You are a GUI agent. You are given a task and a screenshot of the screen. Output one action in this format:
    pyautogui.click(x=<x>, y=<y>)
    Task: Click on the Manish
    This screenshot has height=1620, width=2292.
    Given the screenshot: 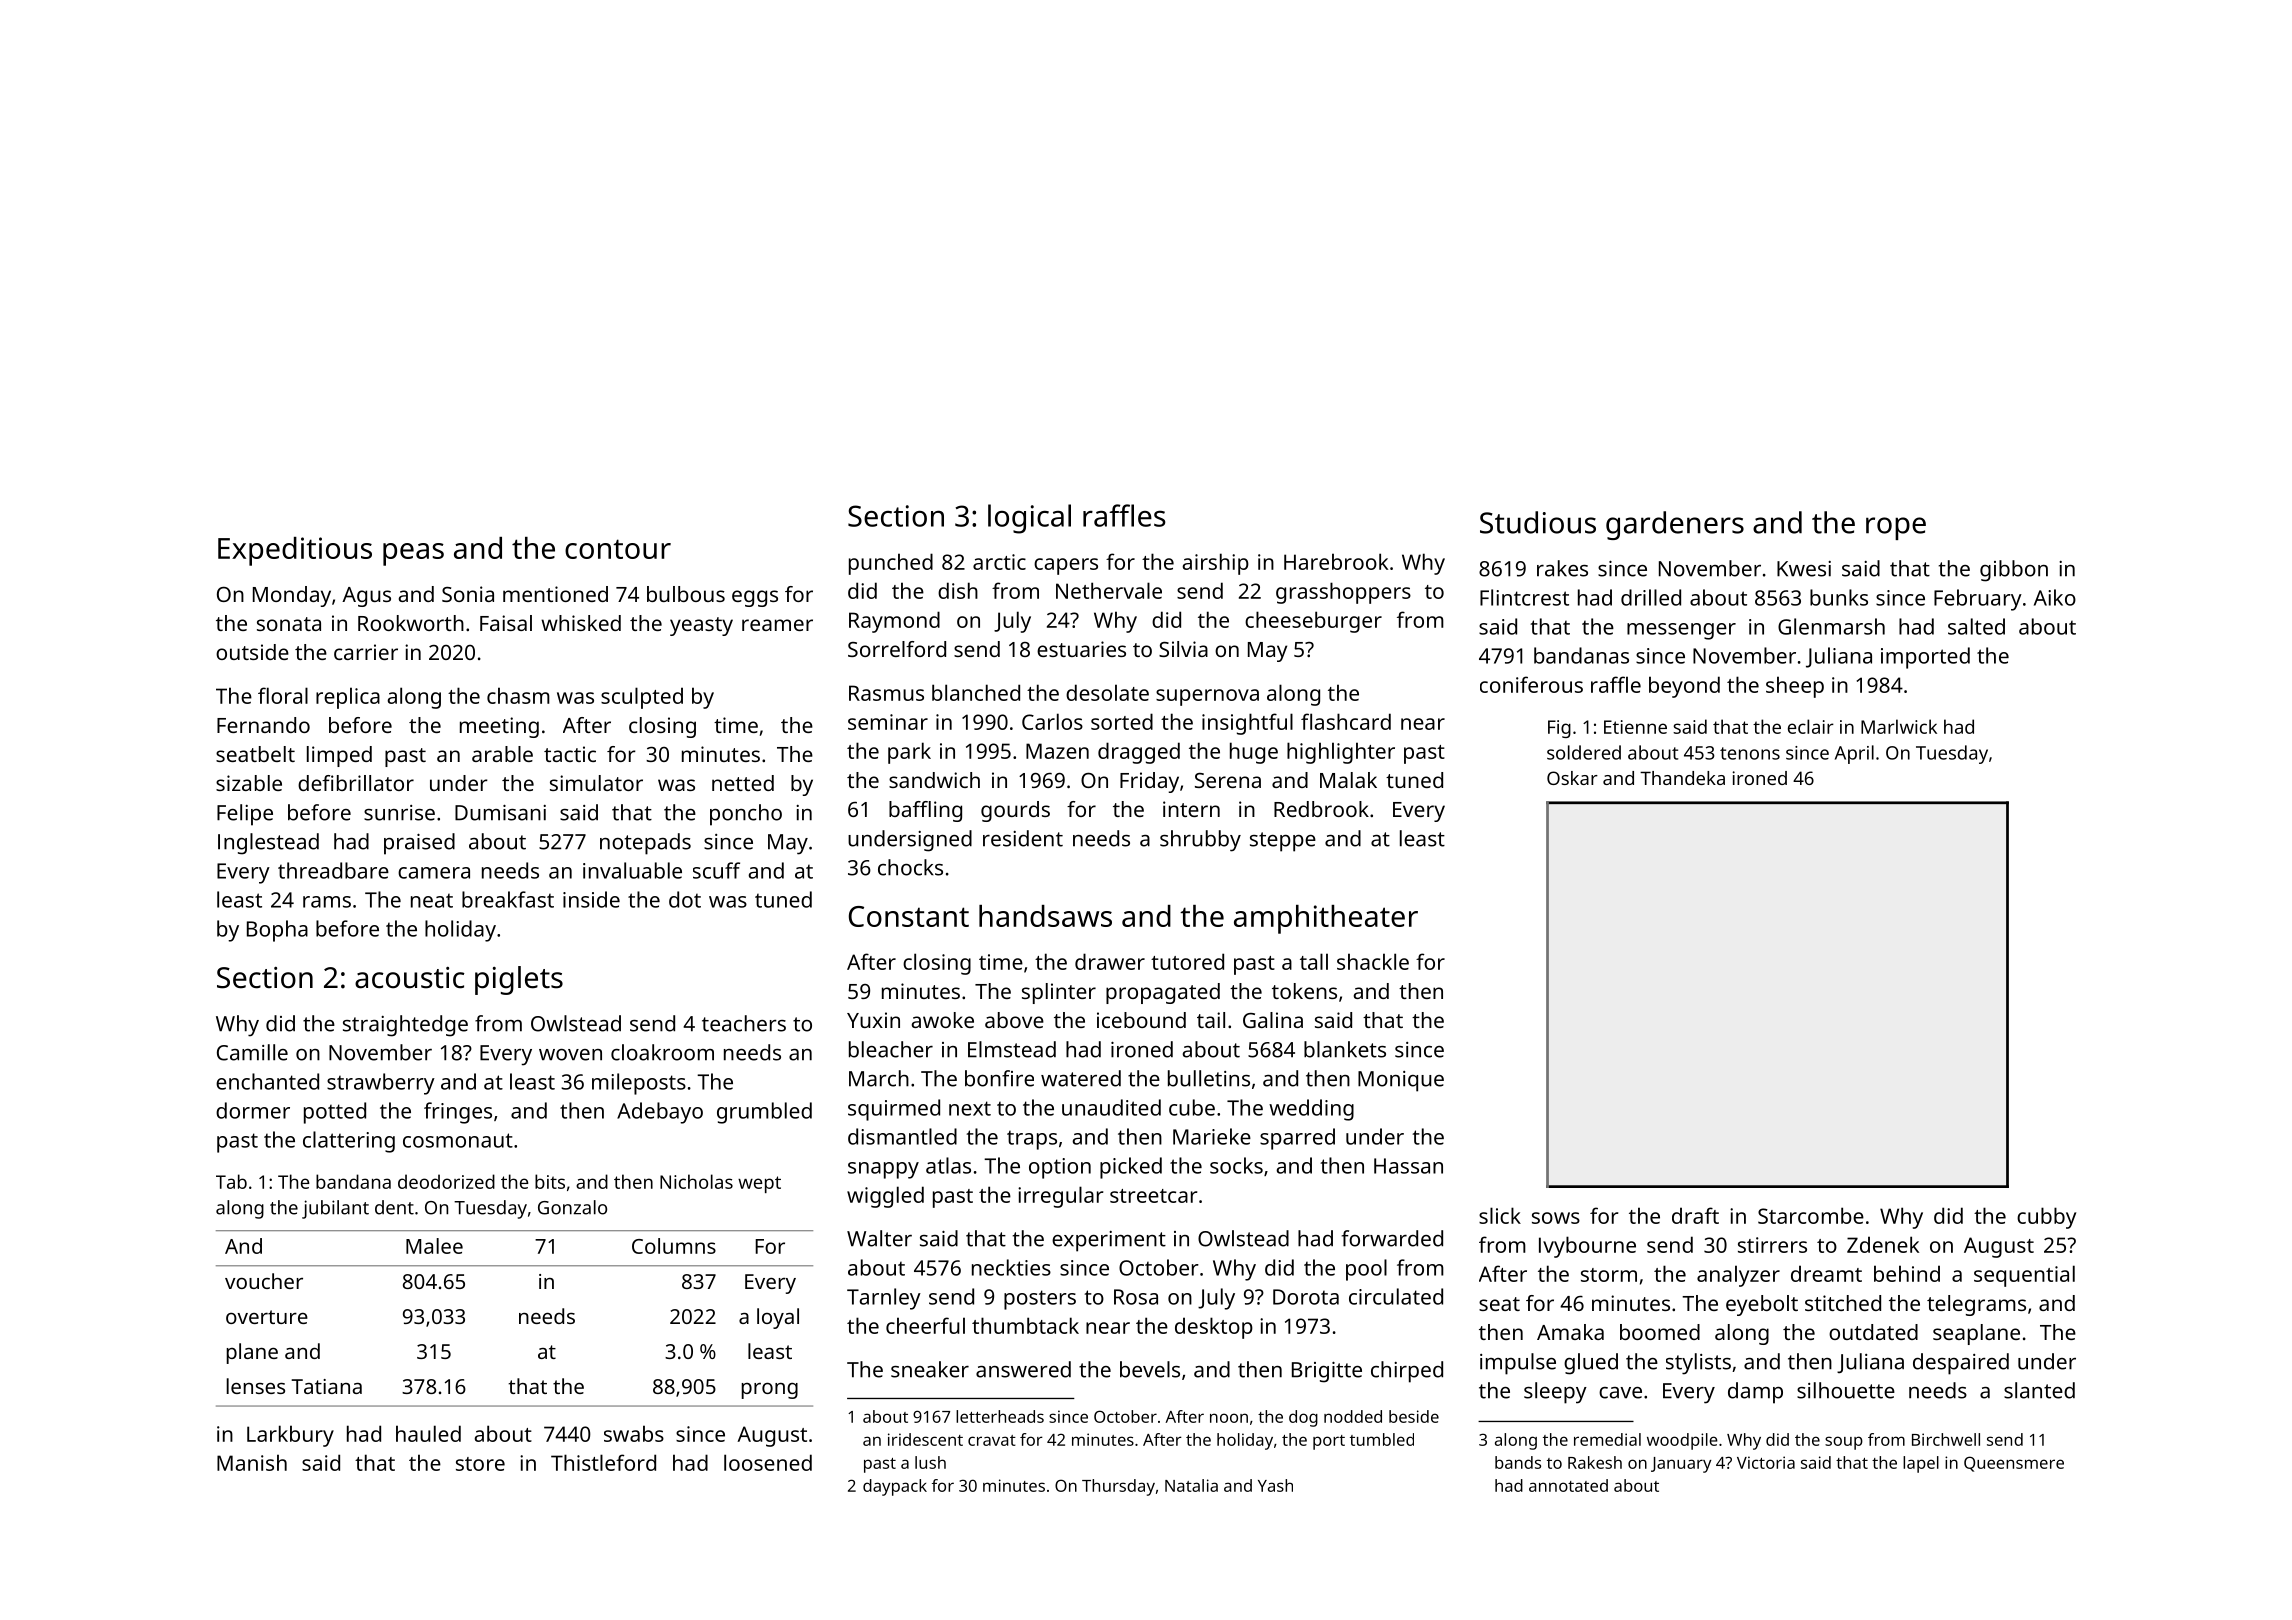 What is the action you would take?
    pyautogui.click(x=252, y=1462)
